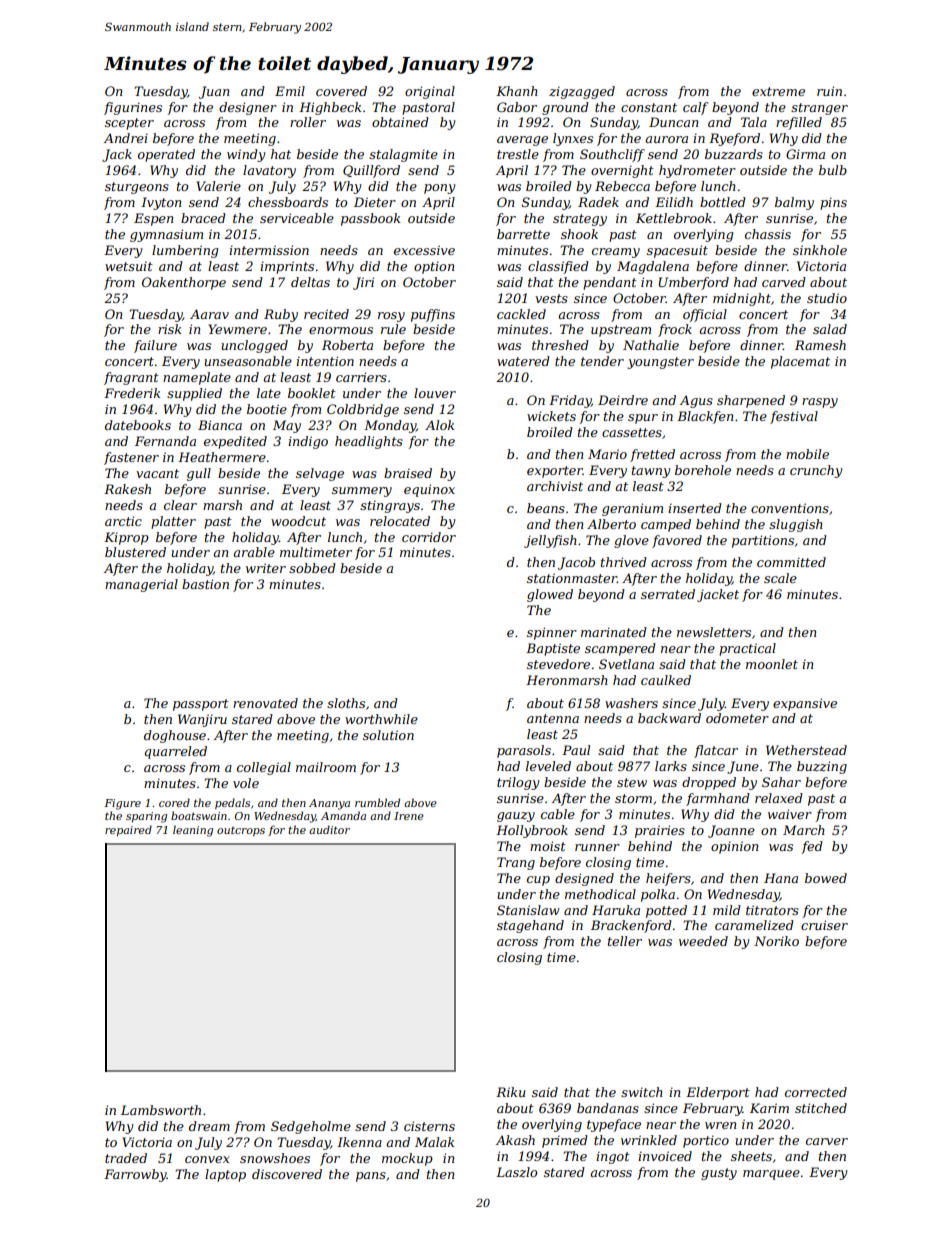  I want to click on ruin, so click(829, 91).
